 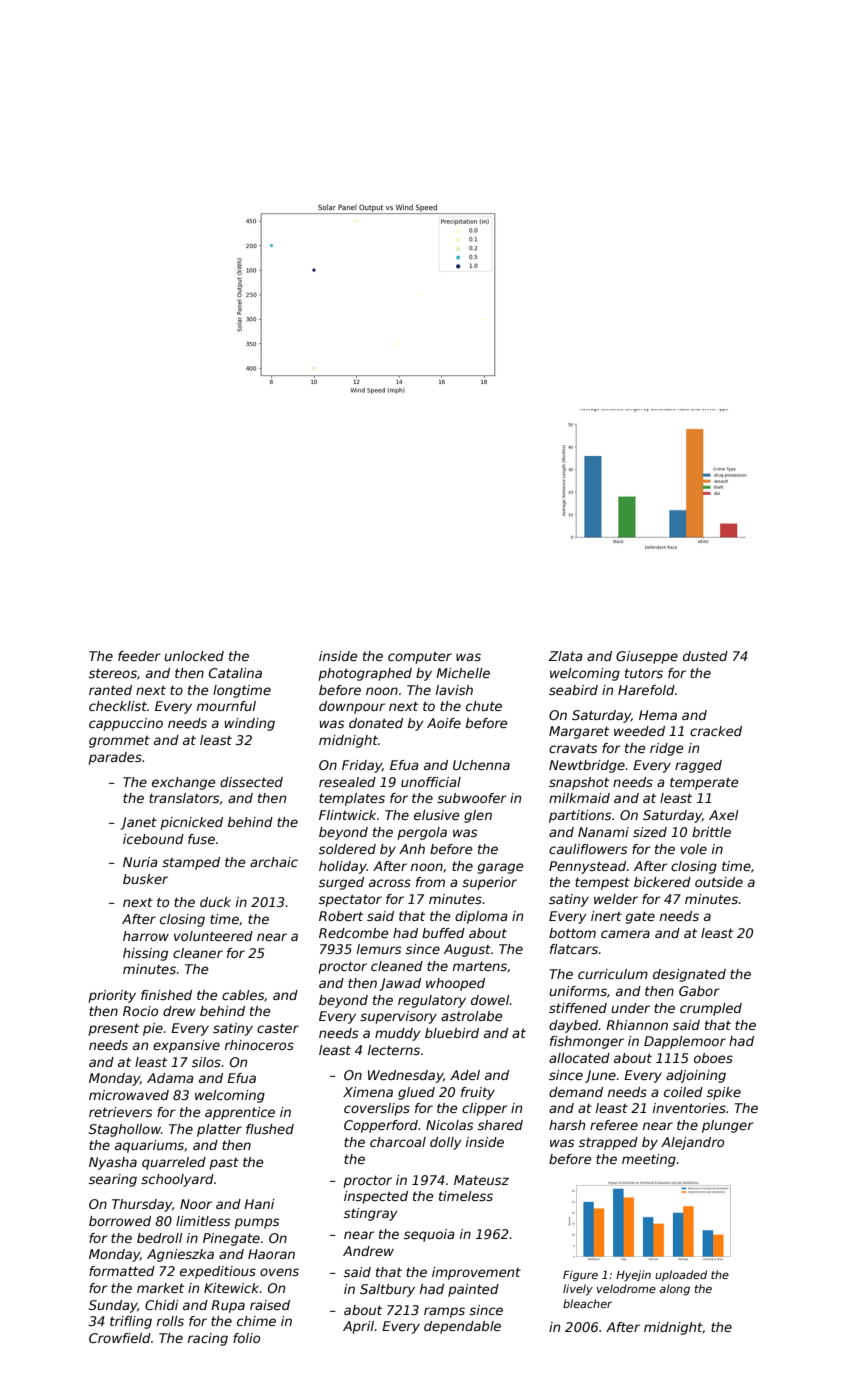 I want to click on Zlata, so click(x=565, y=656).
